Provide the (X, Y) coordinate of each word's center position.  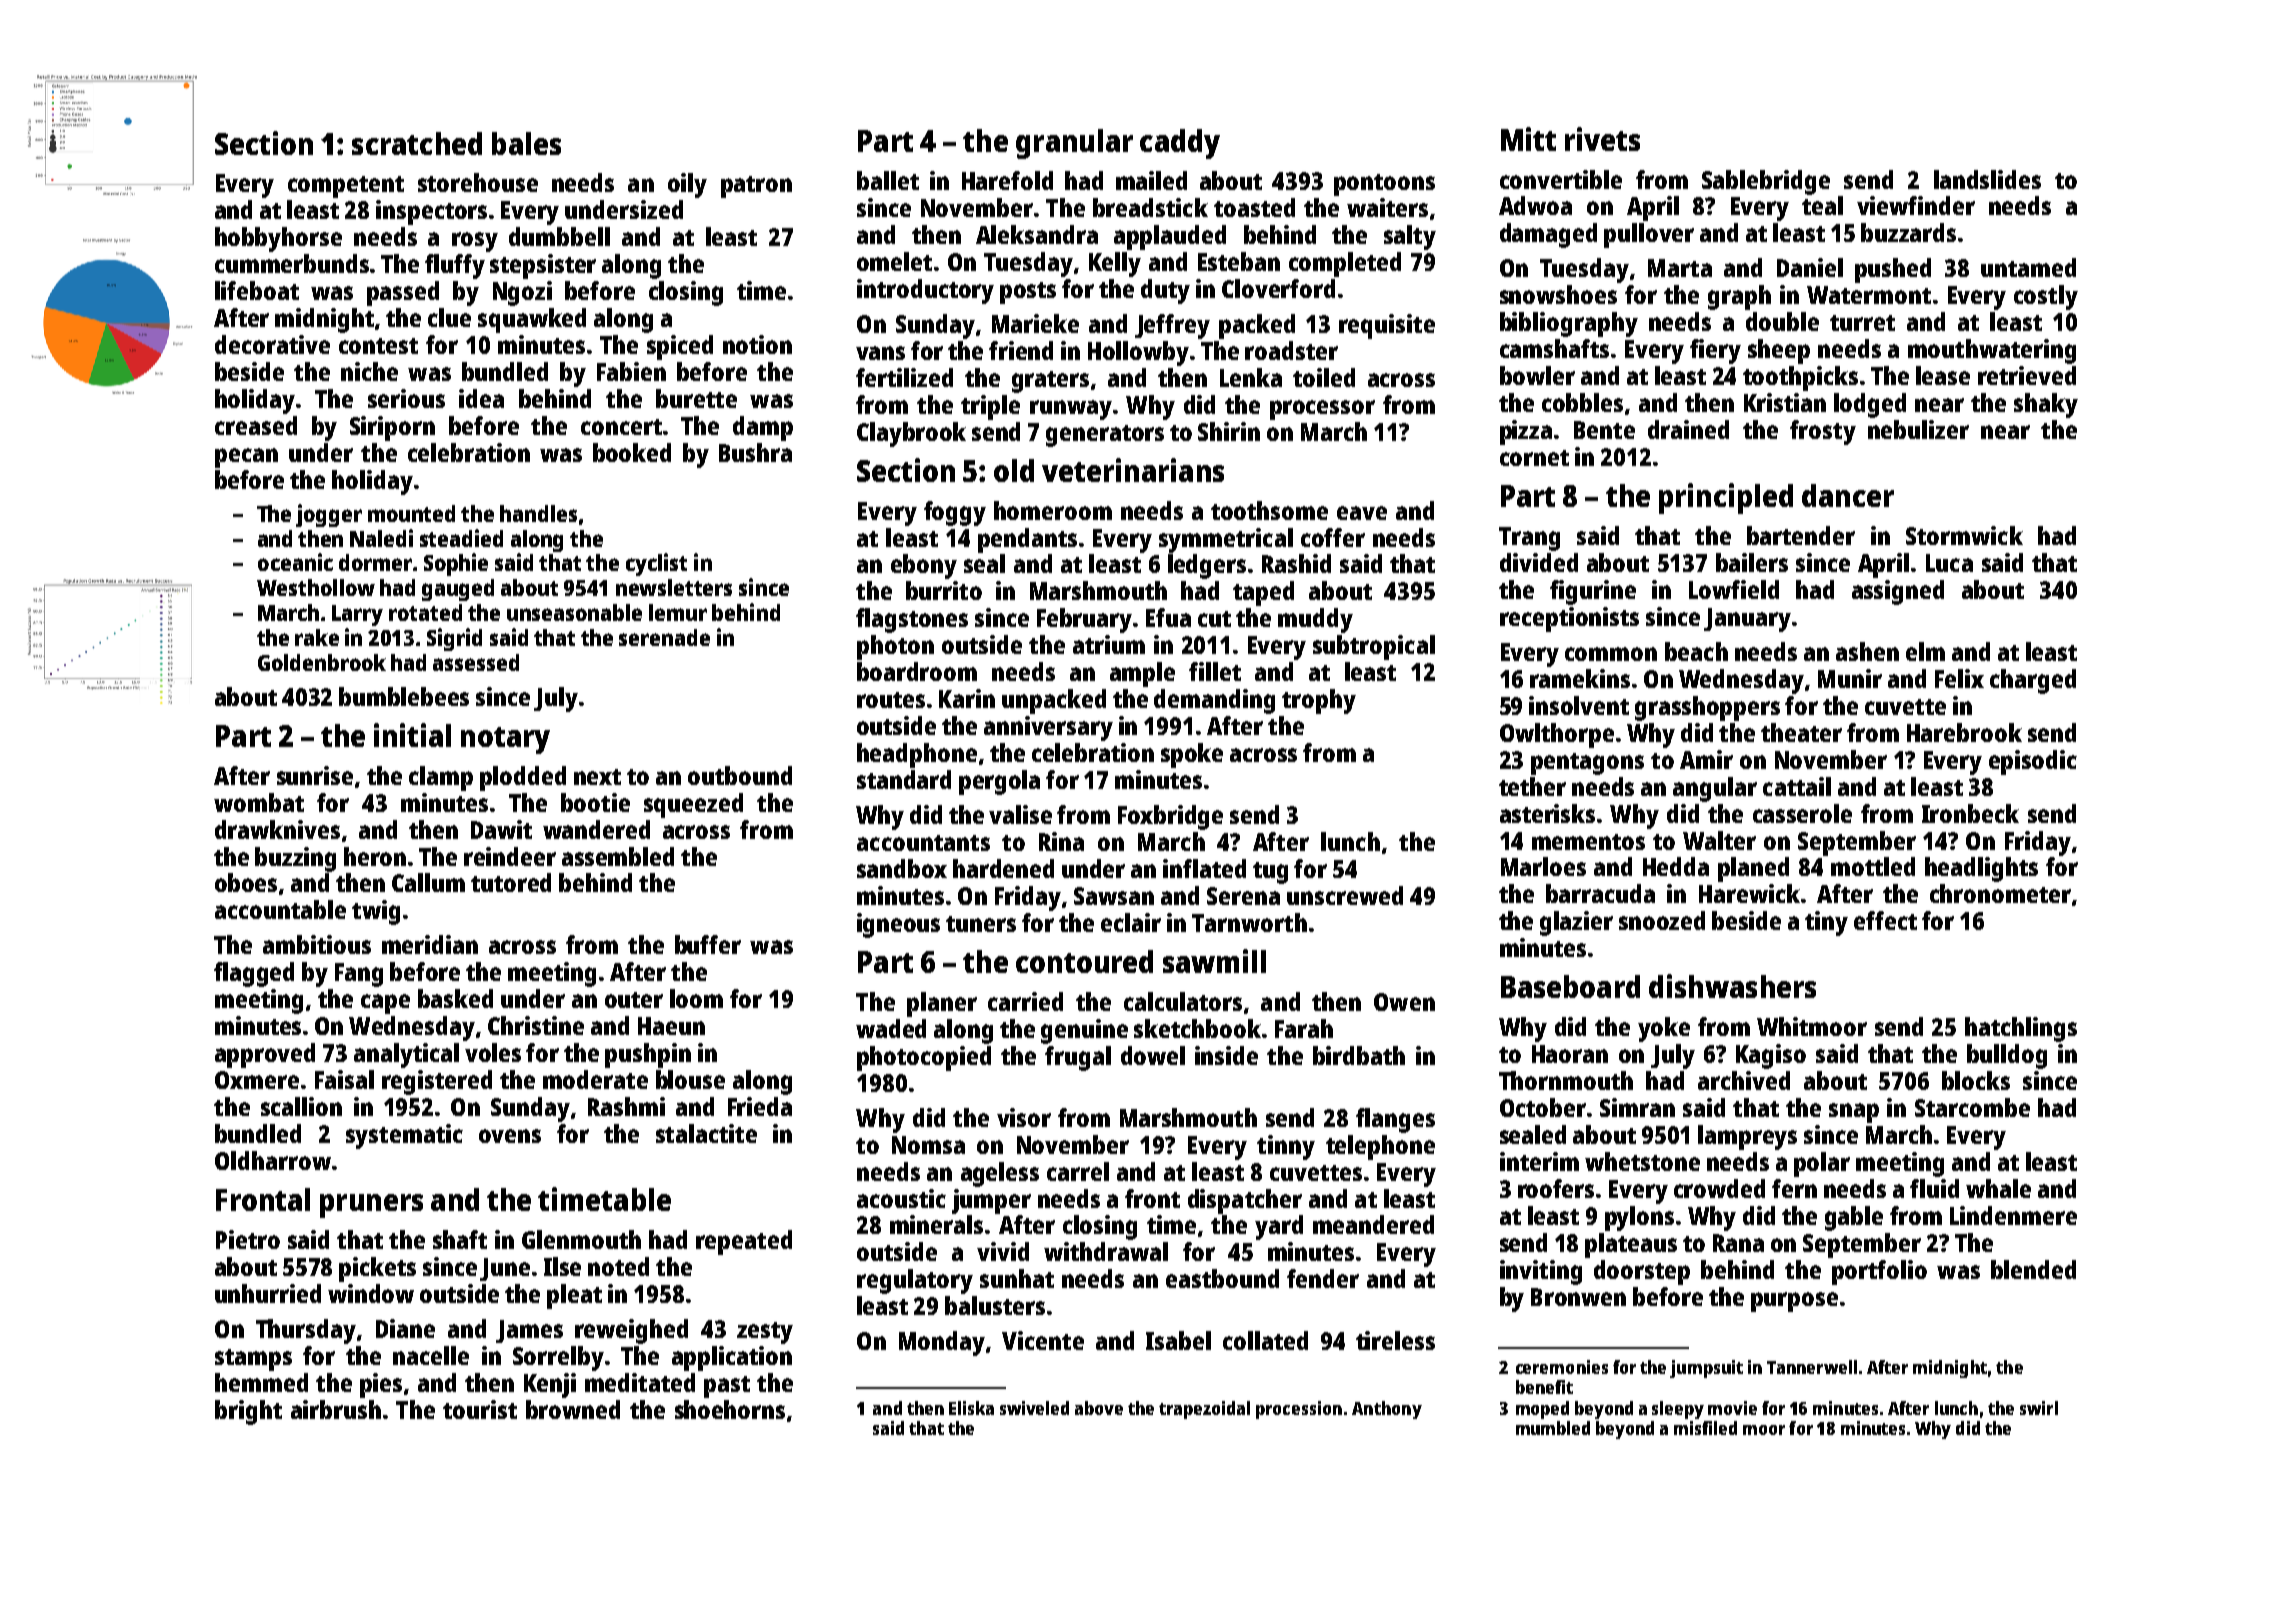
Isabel (1178, 1340)
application (732, 1358)
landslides (1987, 179)
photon (895, 647)
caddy (1180, 144)
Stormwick (1964, 535)
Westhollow (316, 587)
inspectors (431, 212)
